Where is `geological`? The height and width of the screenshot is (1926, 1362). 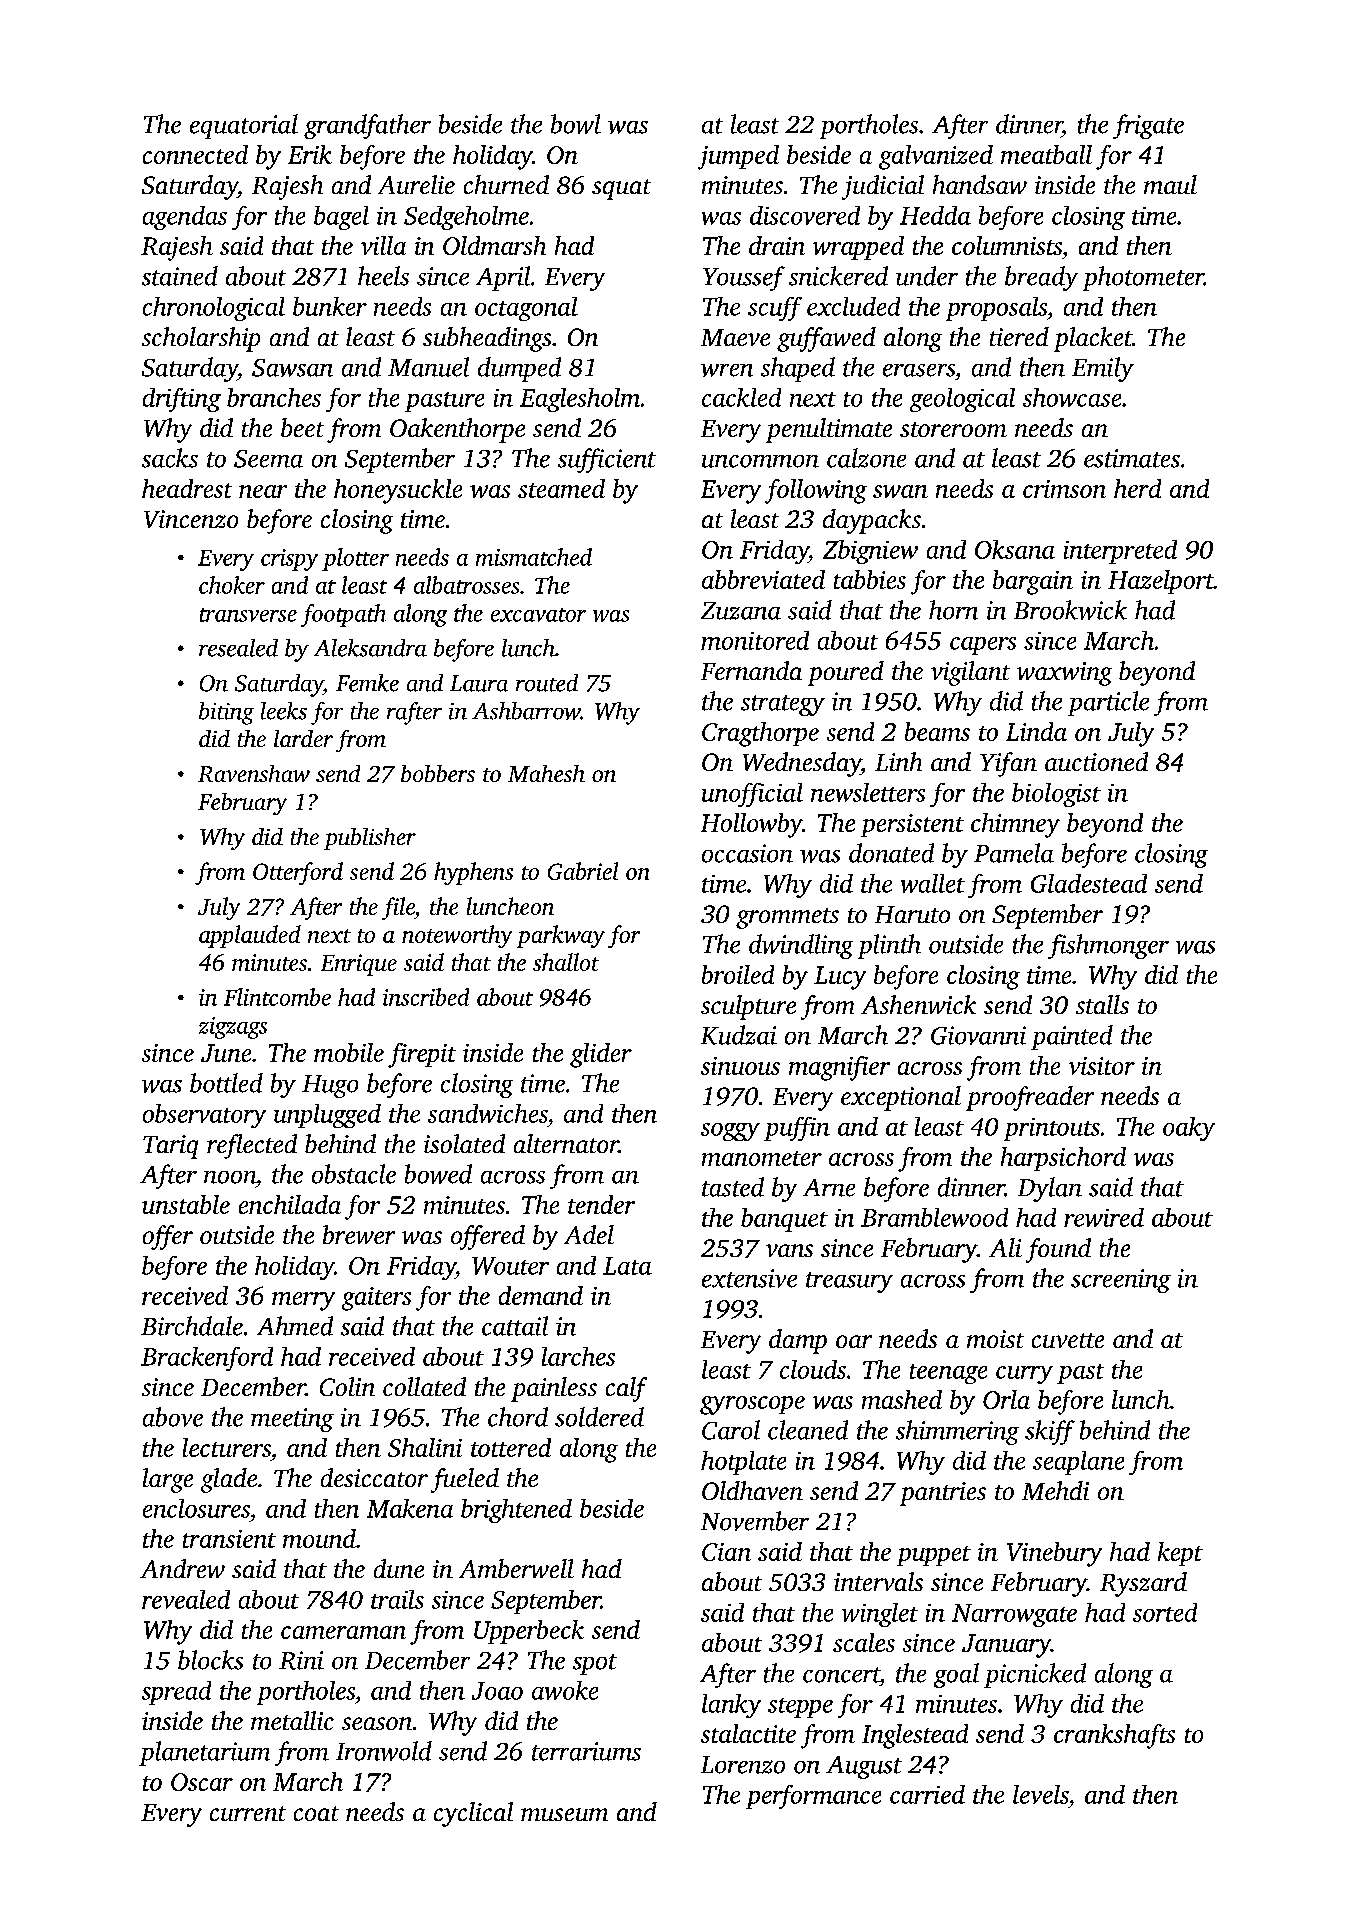
geological is located at coordinates (962, 400).
